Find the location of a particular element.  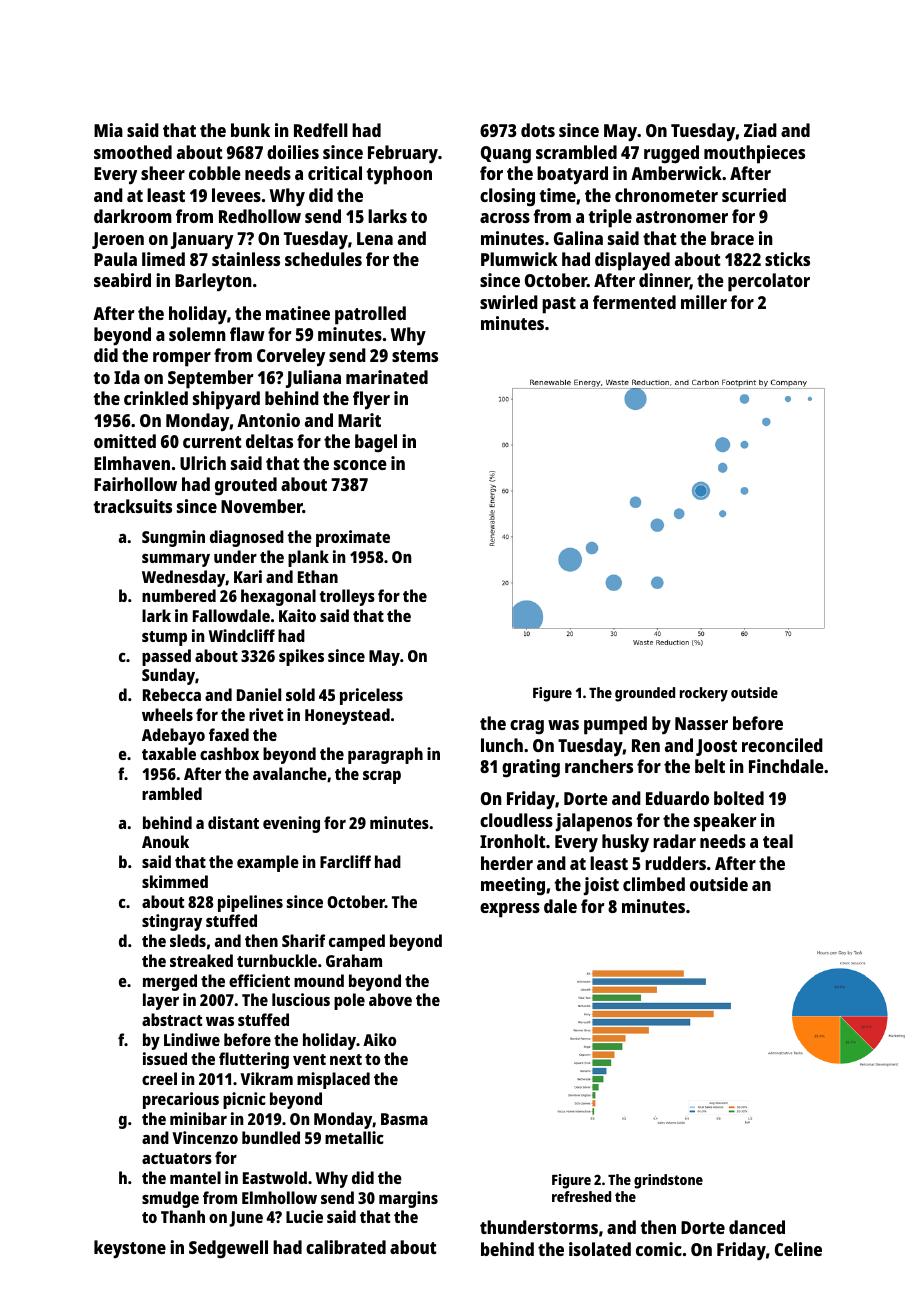

Mia is located at coordinates (108, 130).
